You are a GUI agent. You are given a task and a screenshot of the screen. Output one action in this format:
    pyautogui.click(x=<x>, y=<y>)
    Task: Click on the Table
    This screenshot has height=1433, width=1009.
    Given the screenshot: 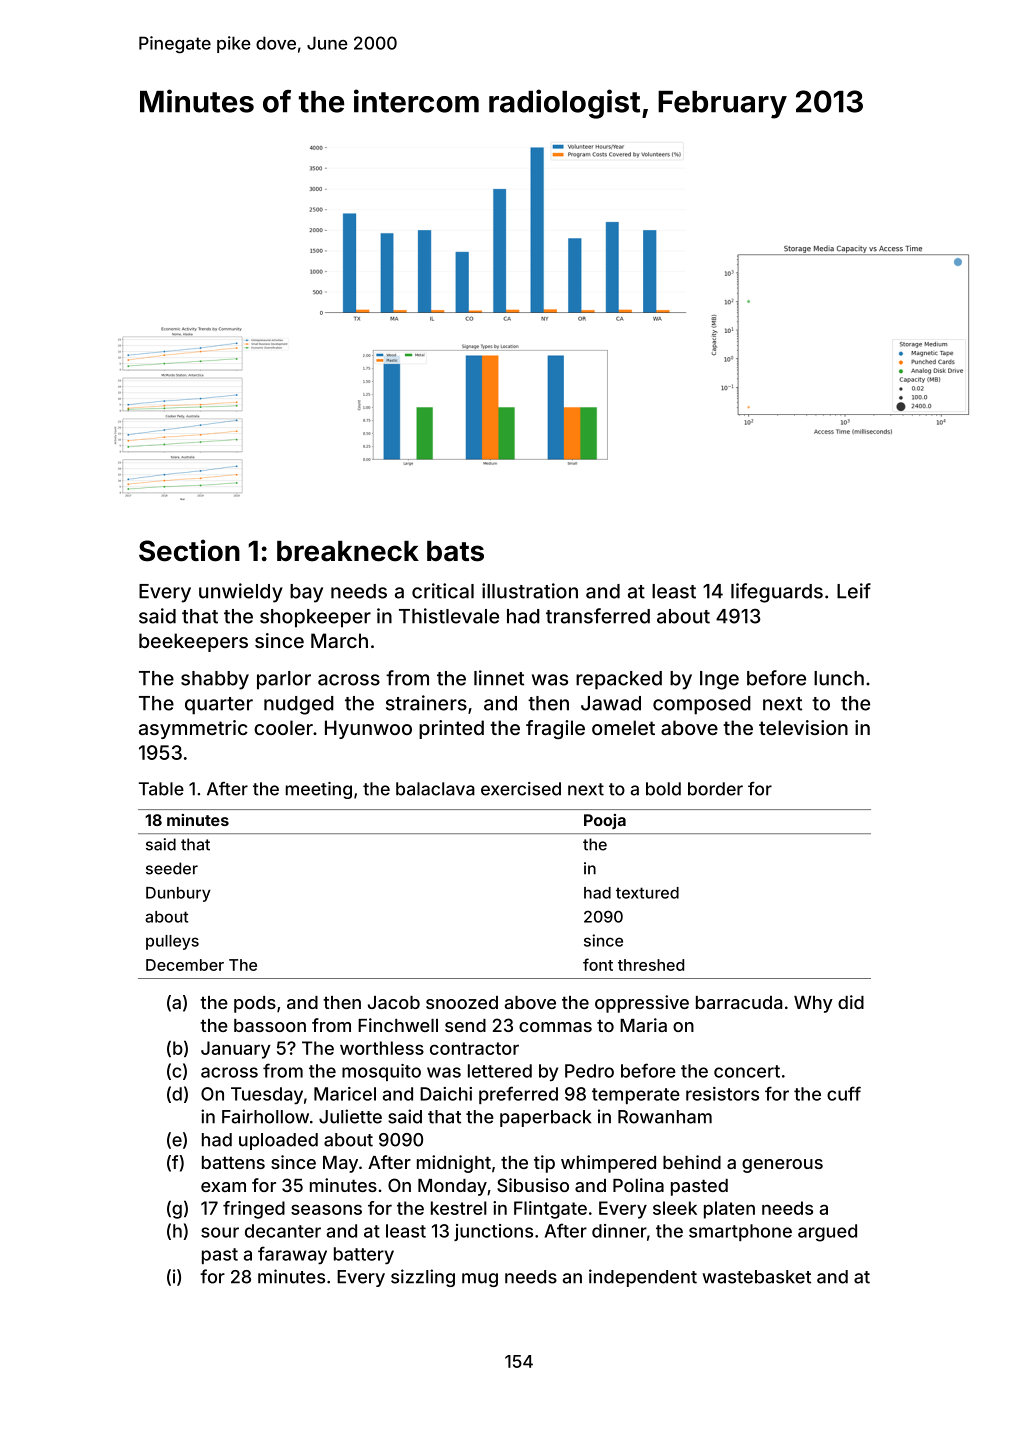 What is the action you would take?
    pyautogui.click(x=161, y=789)
